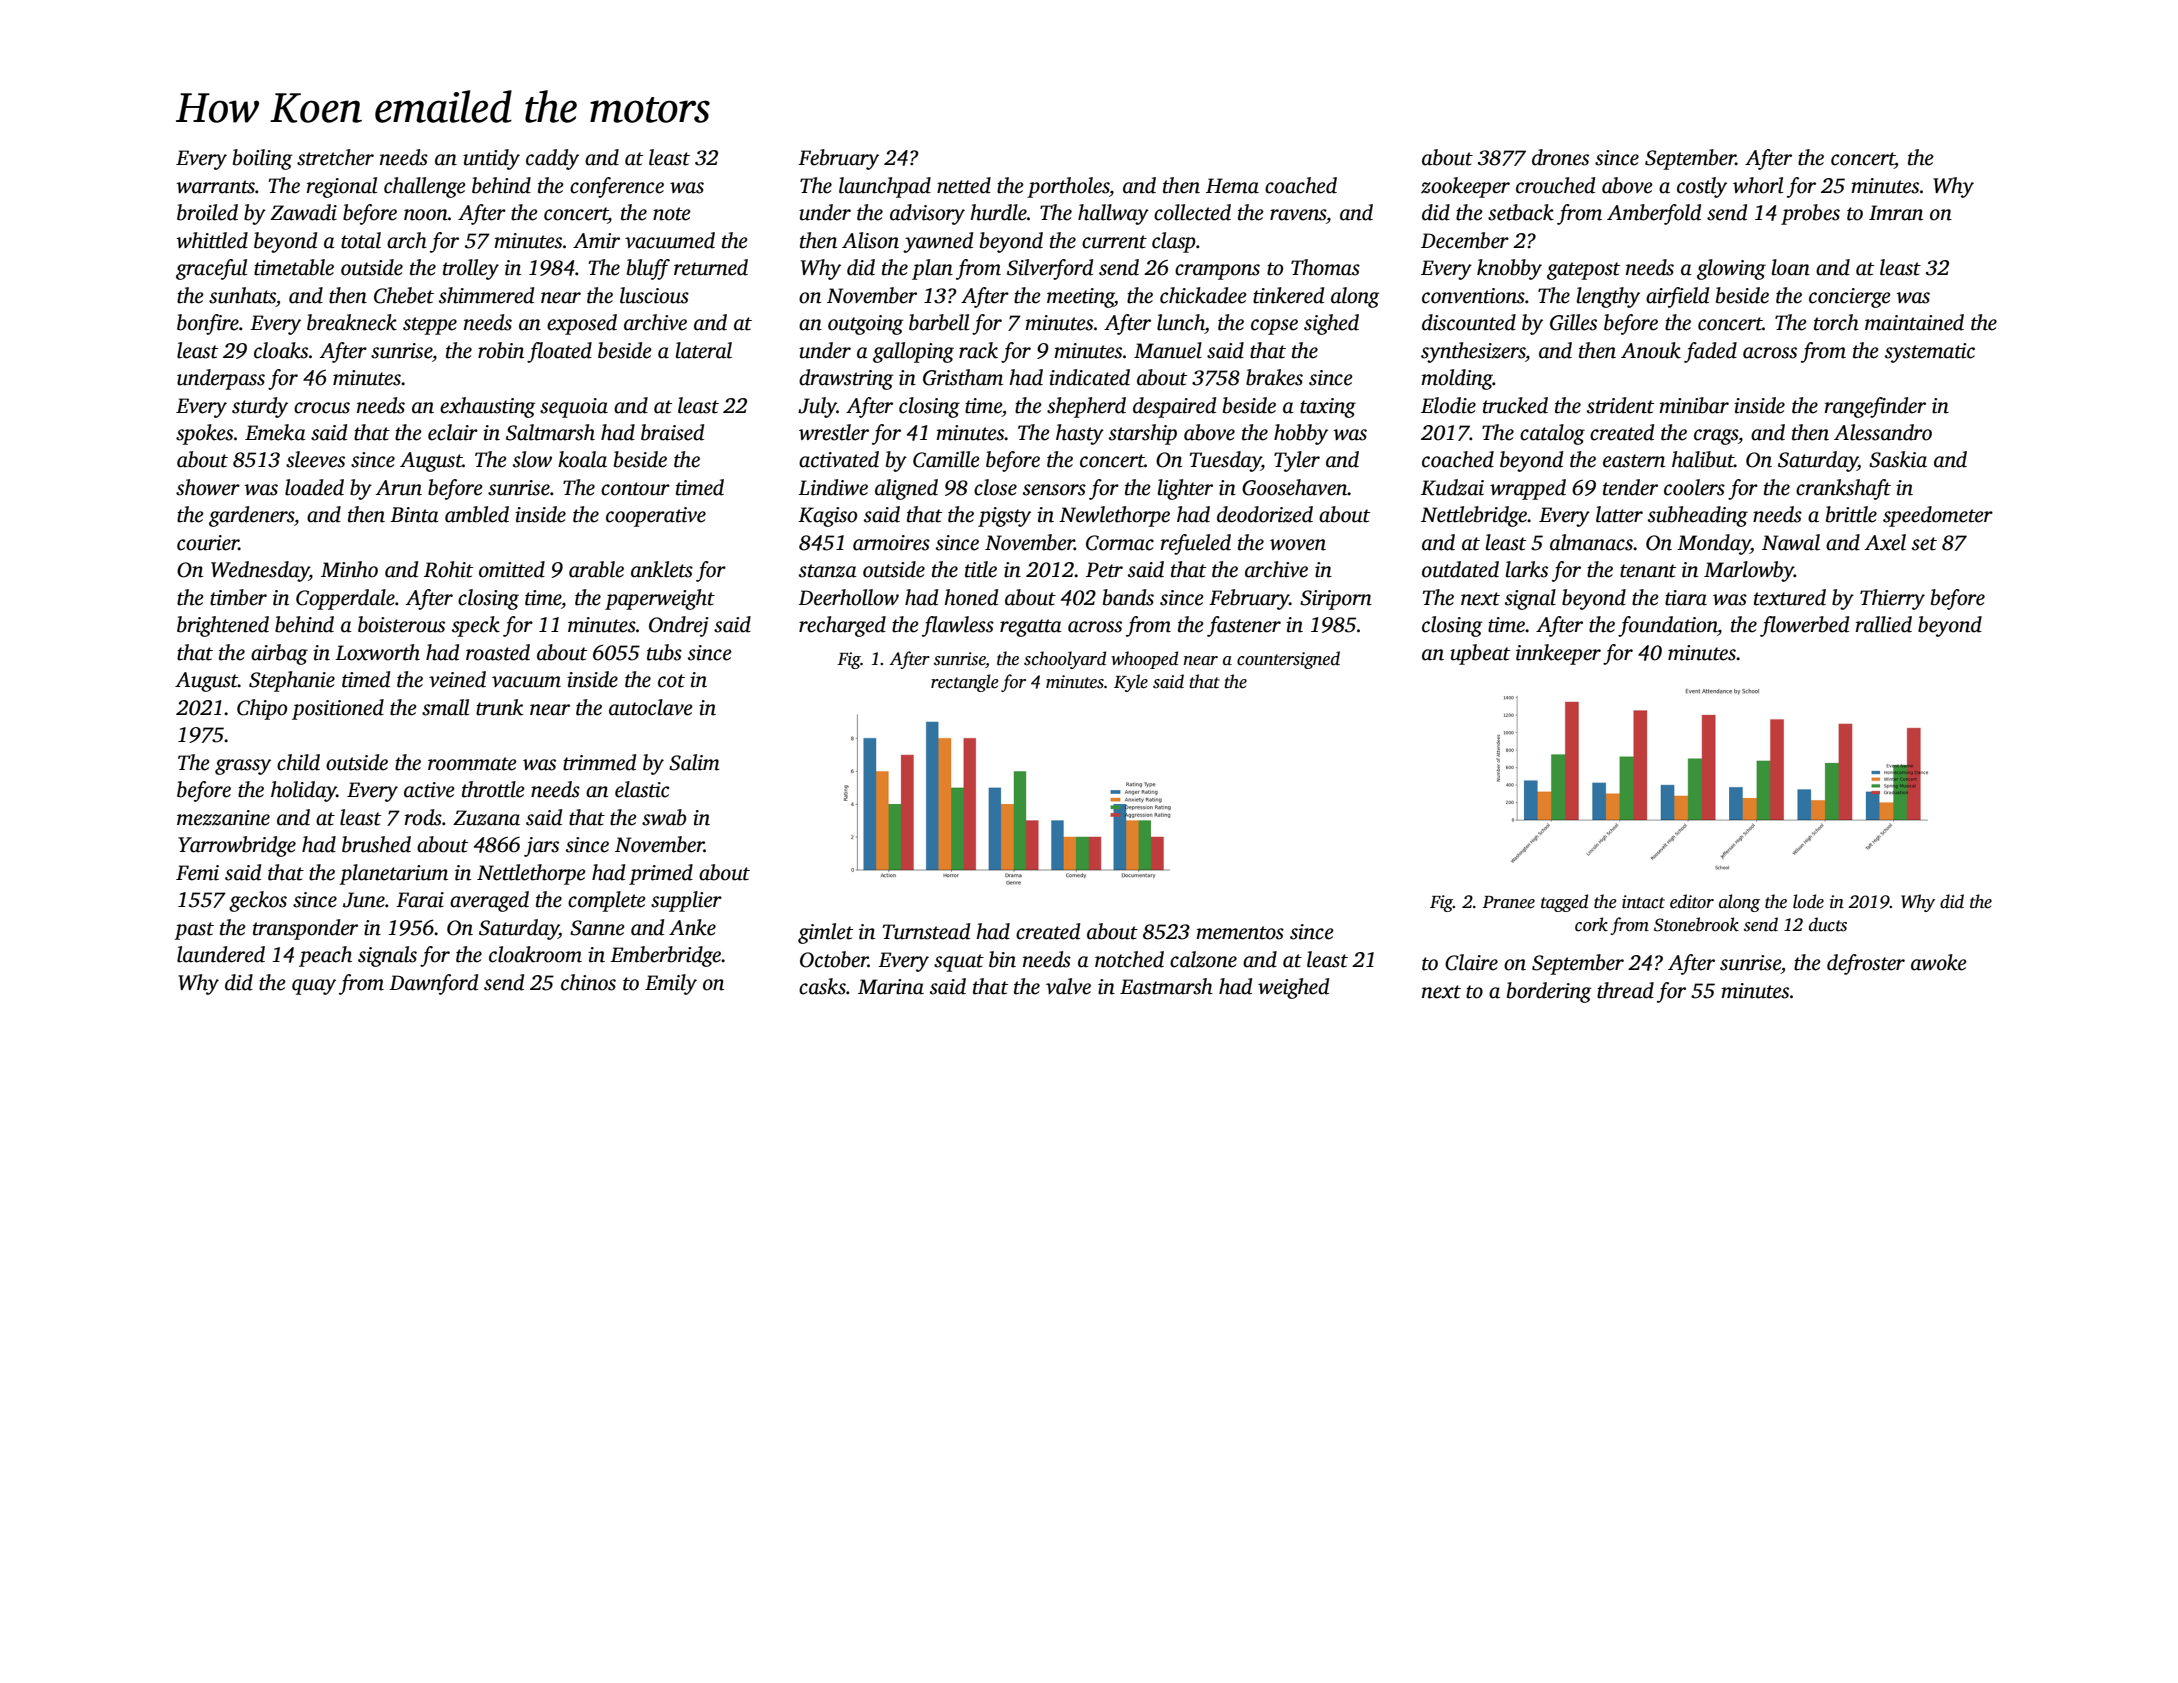  I want to click on Alessandro, so click(1883, 432).
